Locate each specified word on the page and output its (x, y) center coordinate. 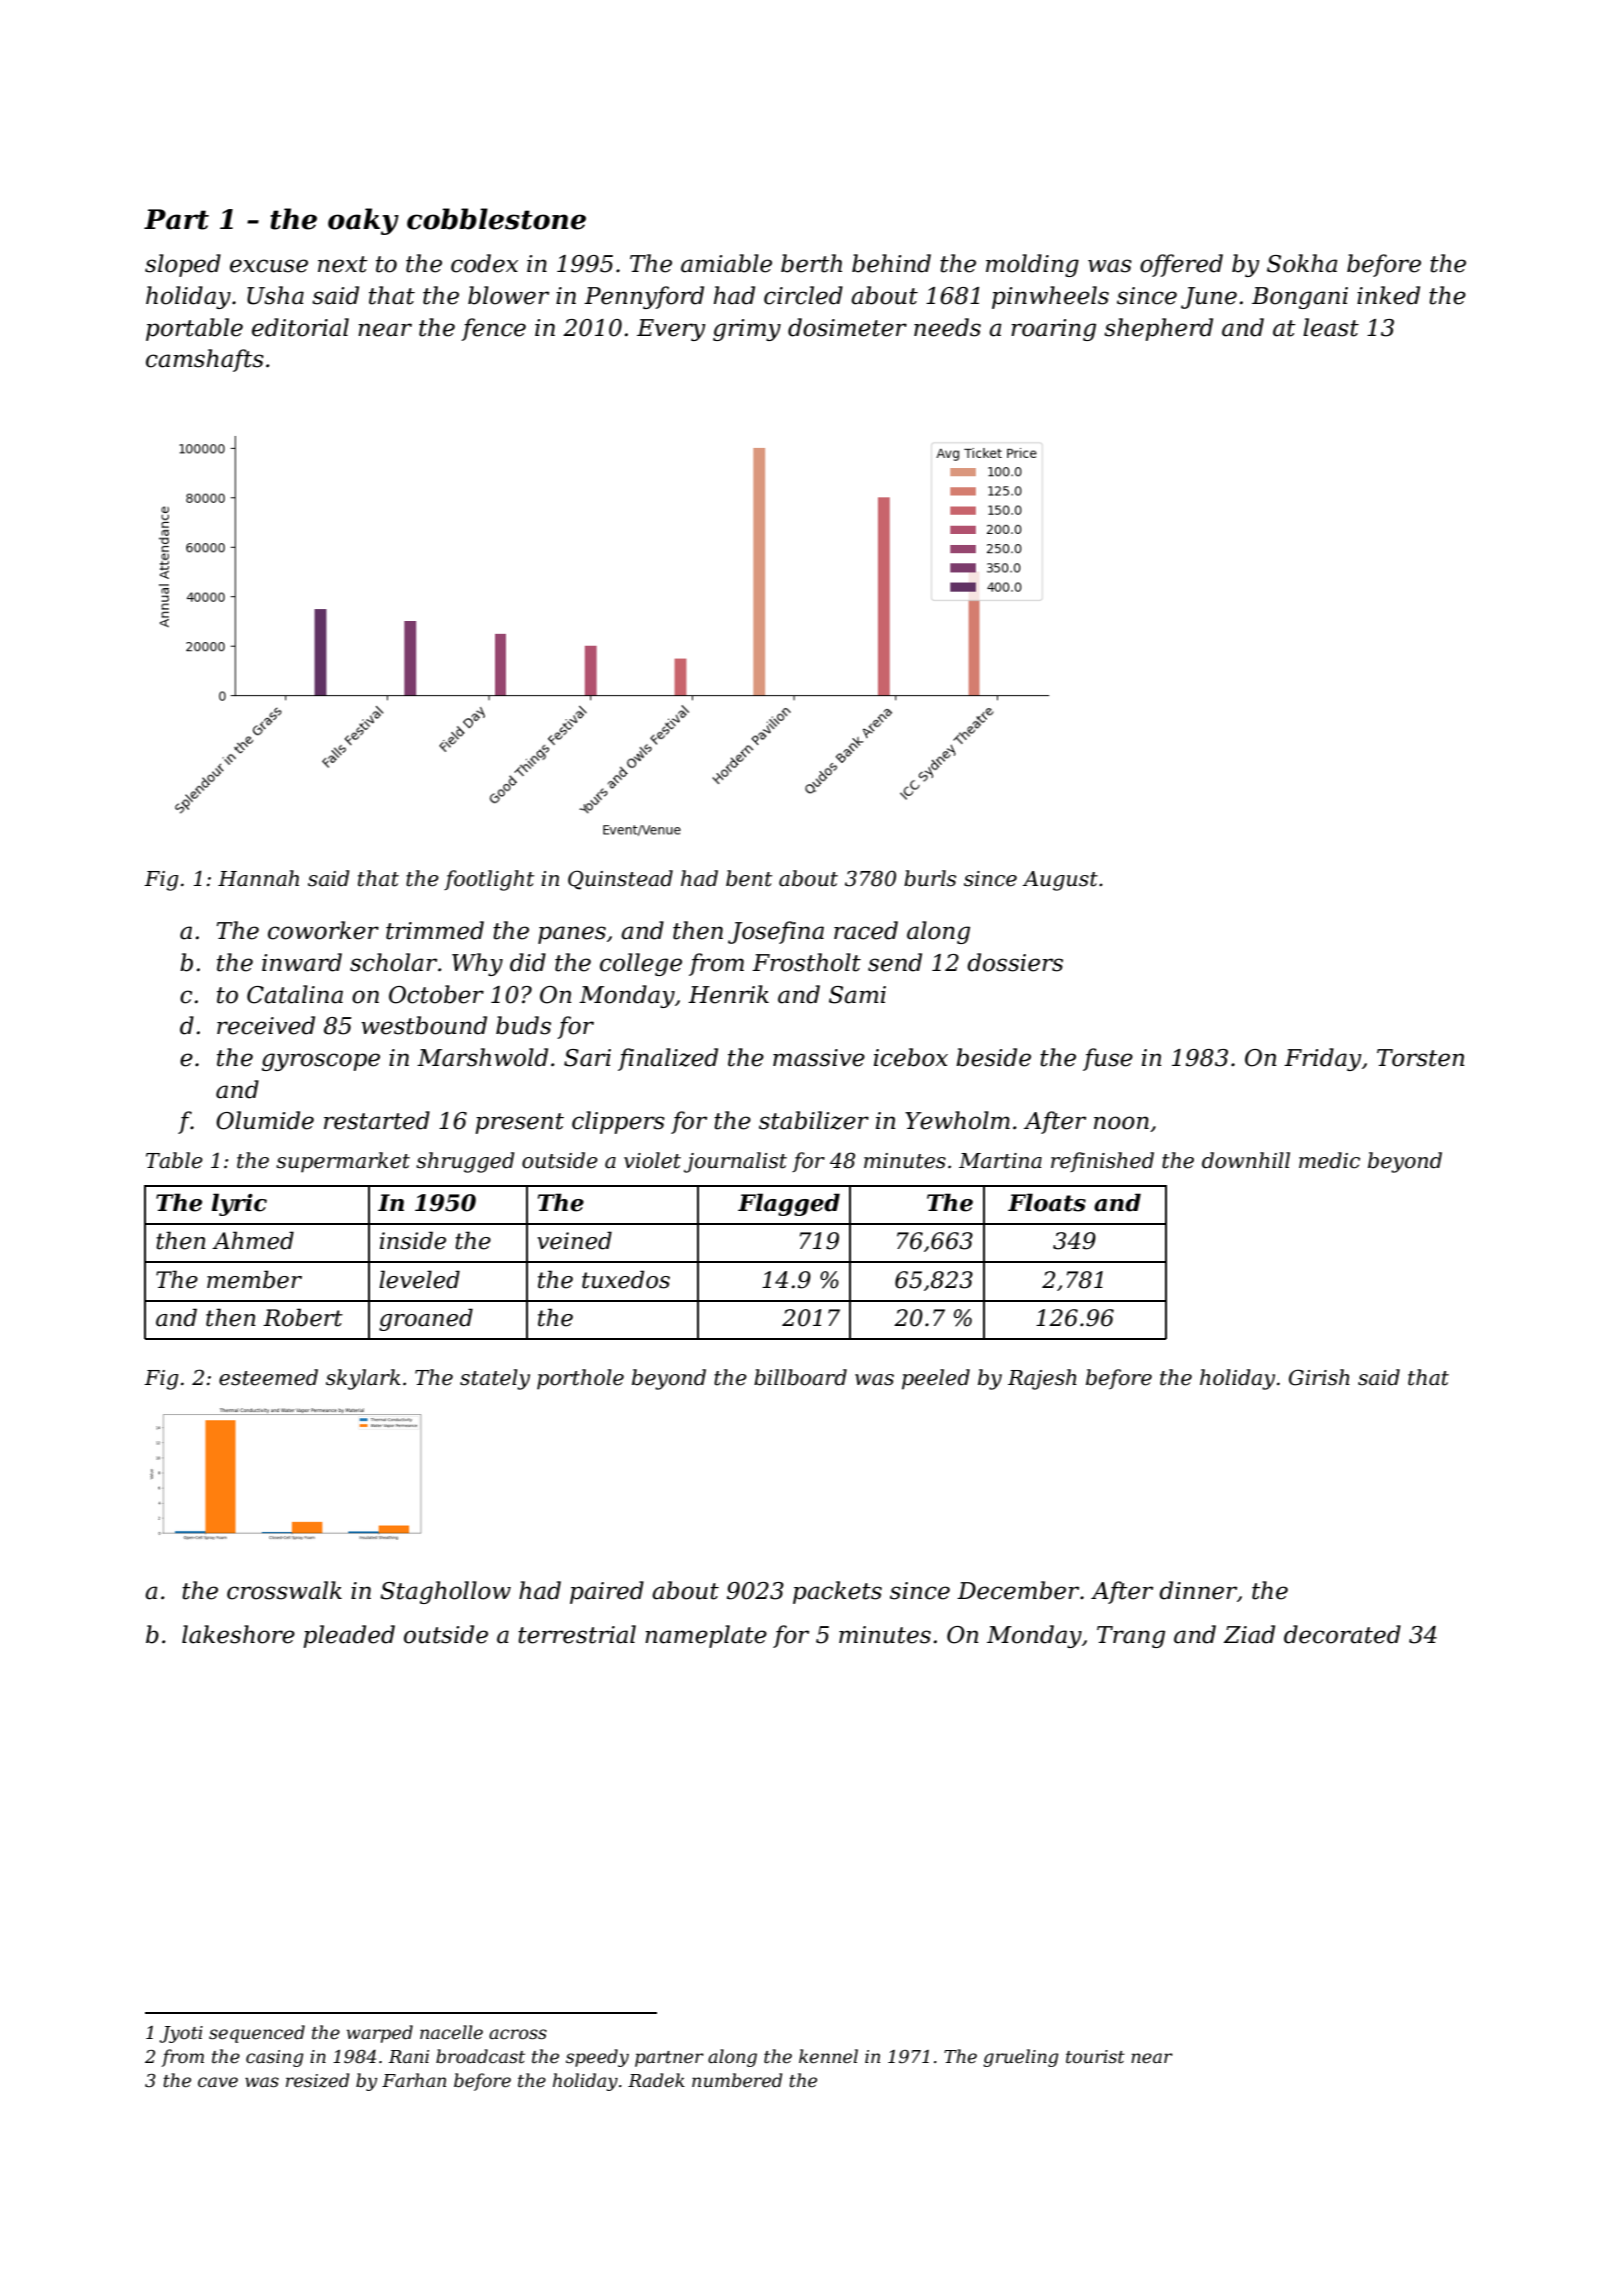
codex (484, 263)
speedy (597, 2058)
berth (811, 263)
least (1331, 327)
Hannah (258, 878)
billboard (800, 1377)
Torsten (1421, 1058)
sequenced (257, 2034)
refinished (1102, 1162)
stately (495, 1379)
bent (749, 878)
